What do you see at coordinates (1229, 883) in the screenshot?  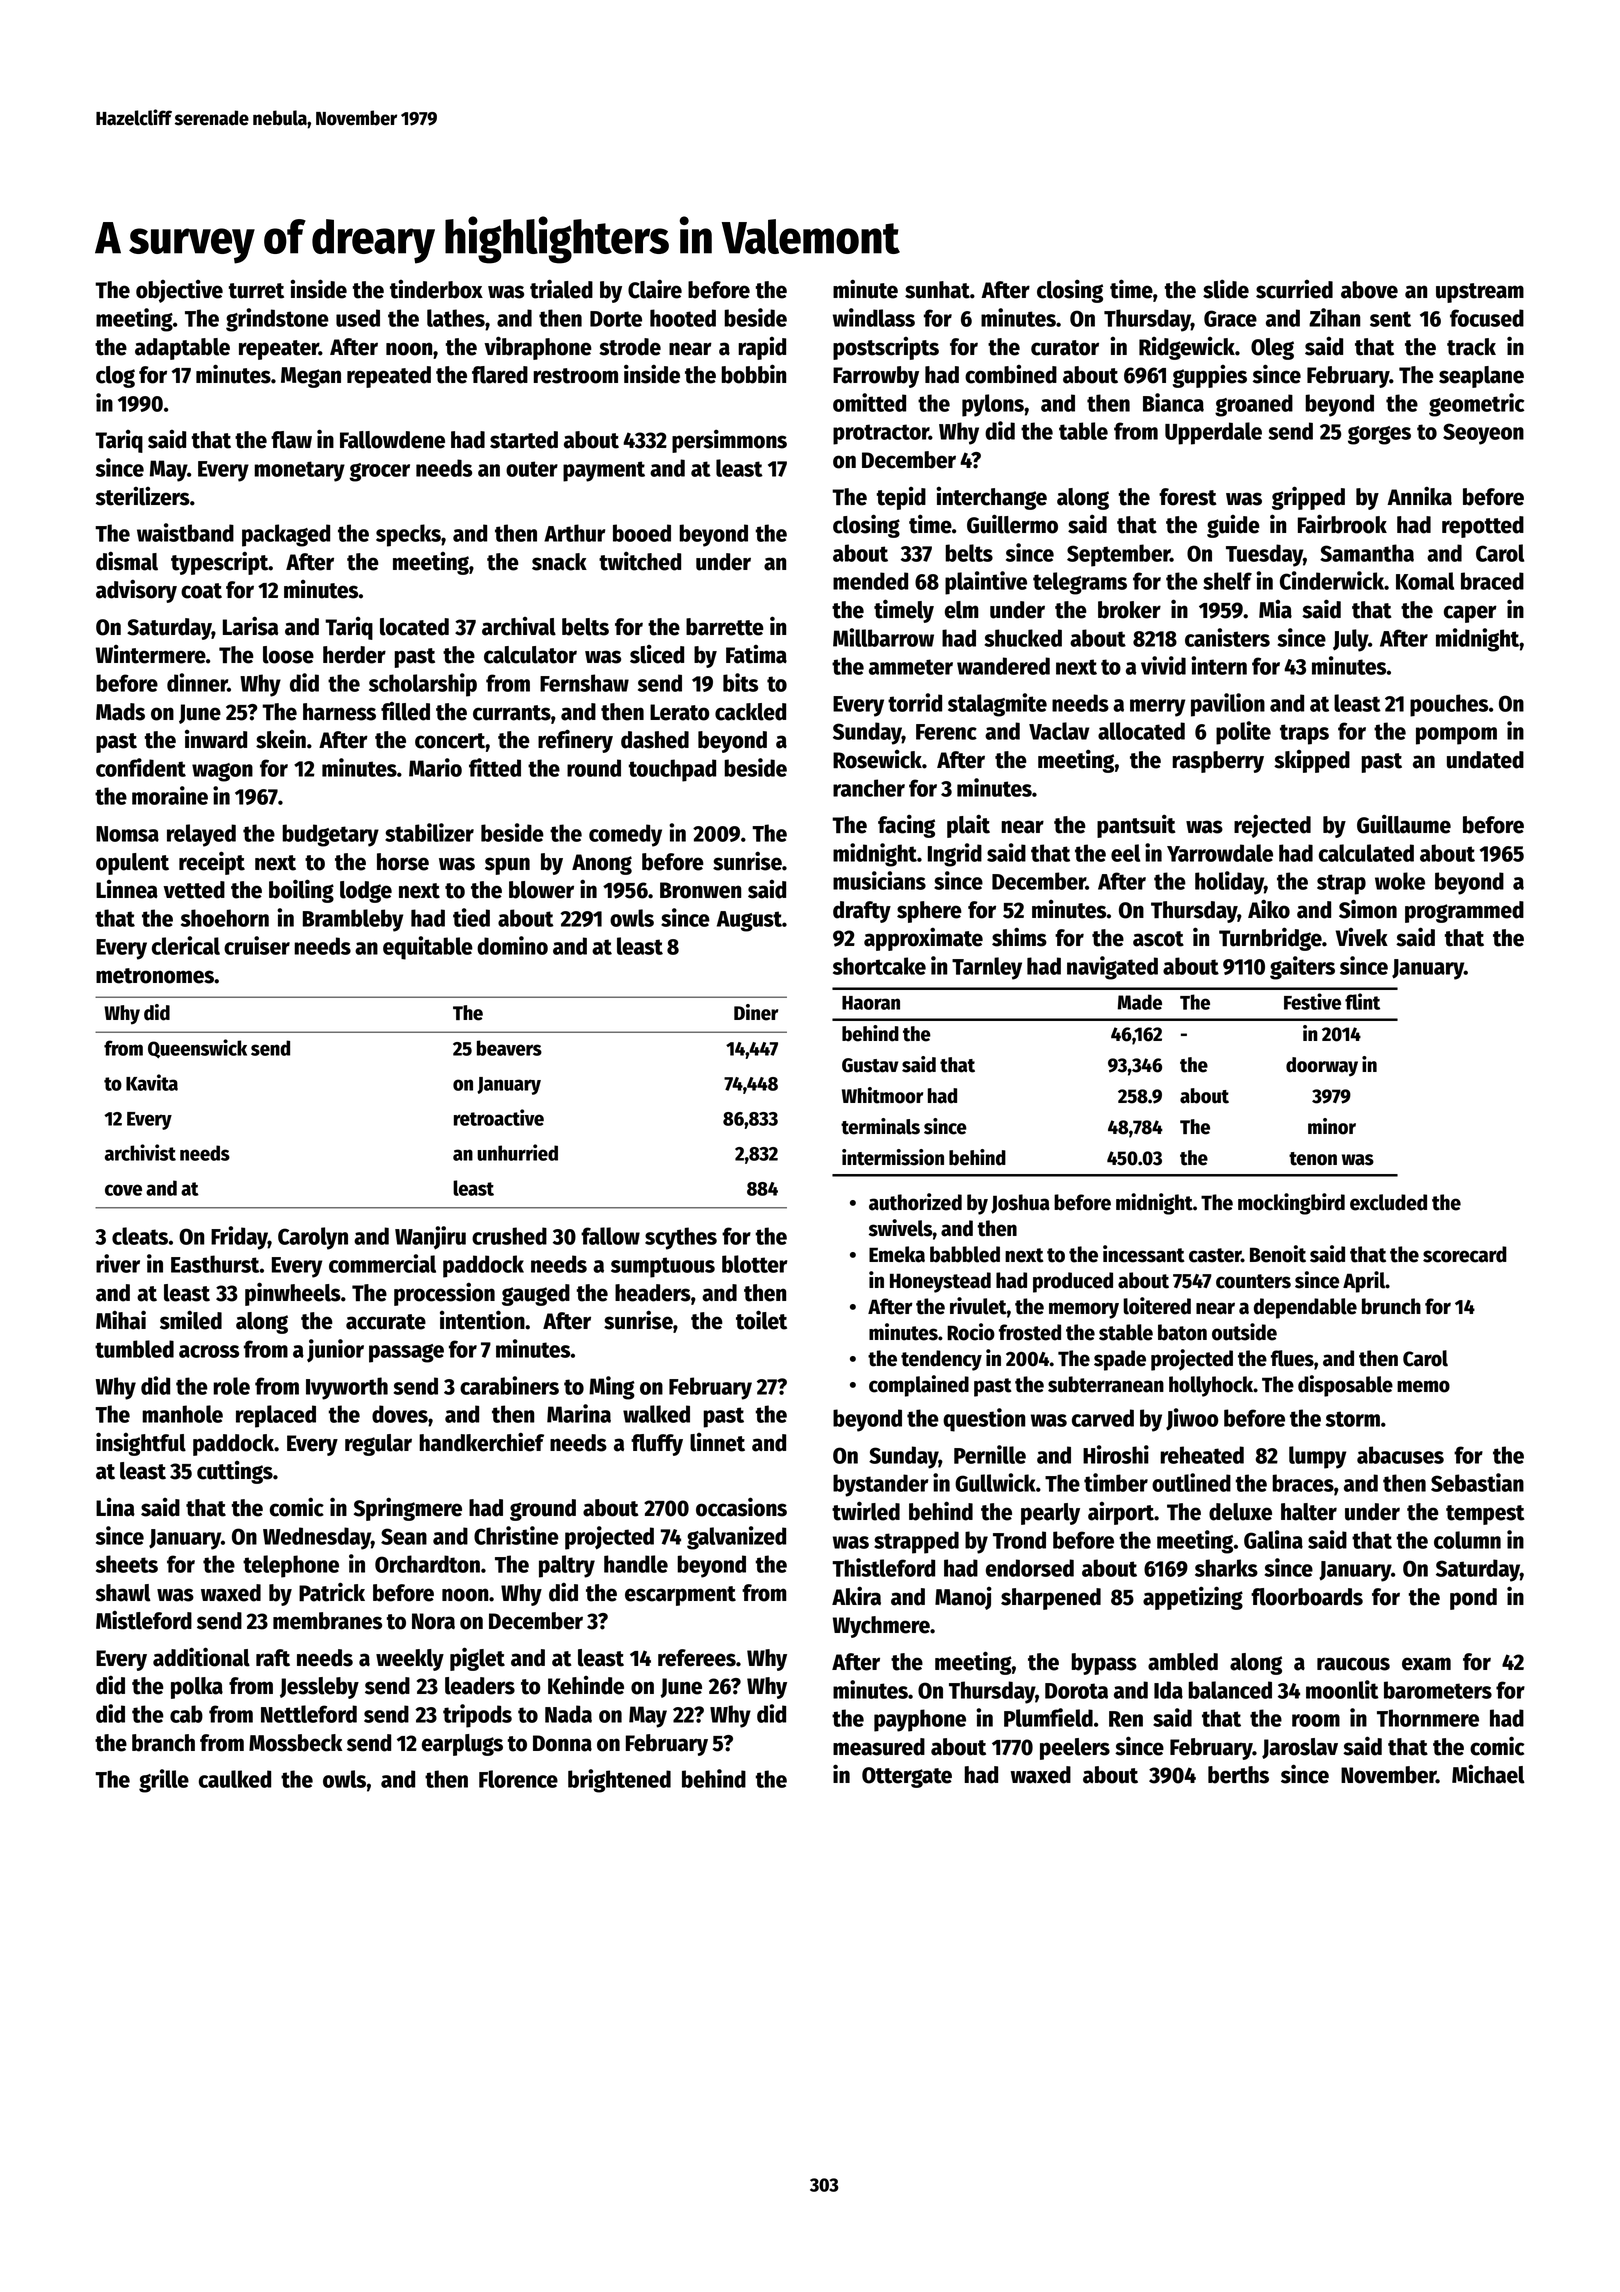 I see `holiday` at bounding box center [1229, 883].
